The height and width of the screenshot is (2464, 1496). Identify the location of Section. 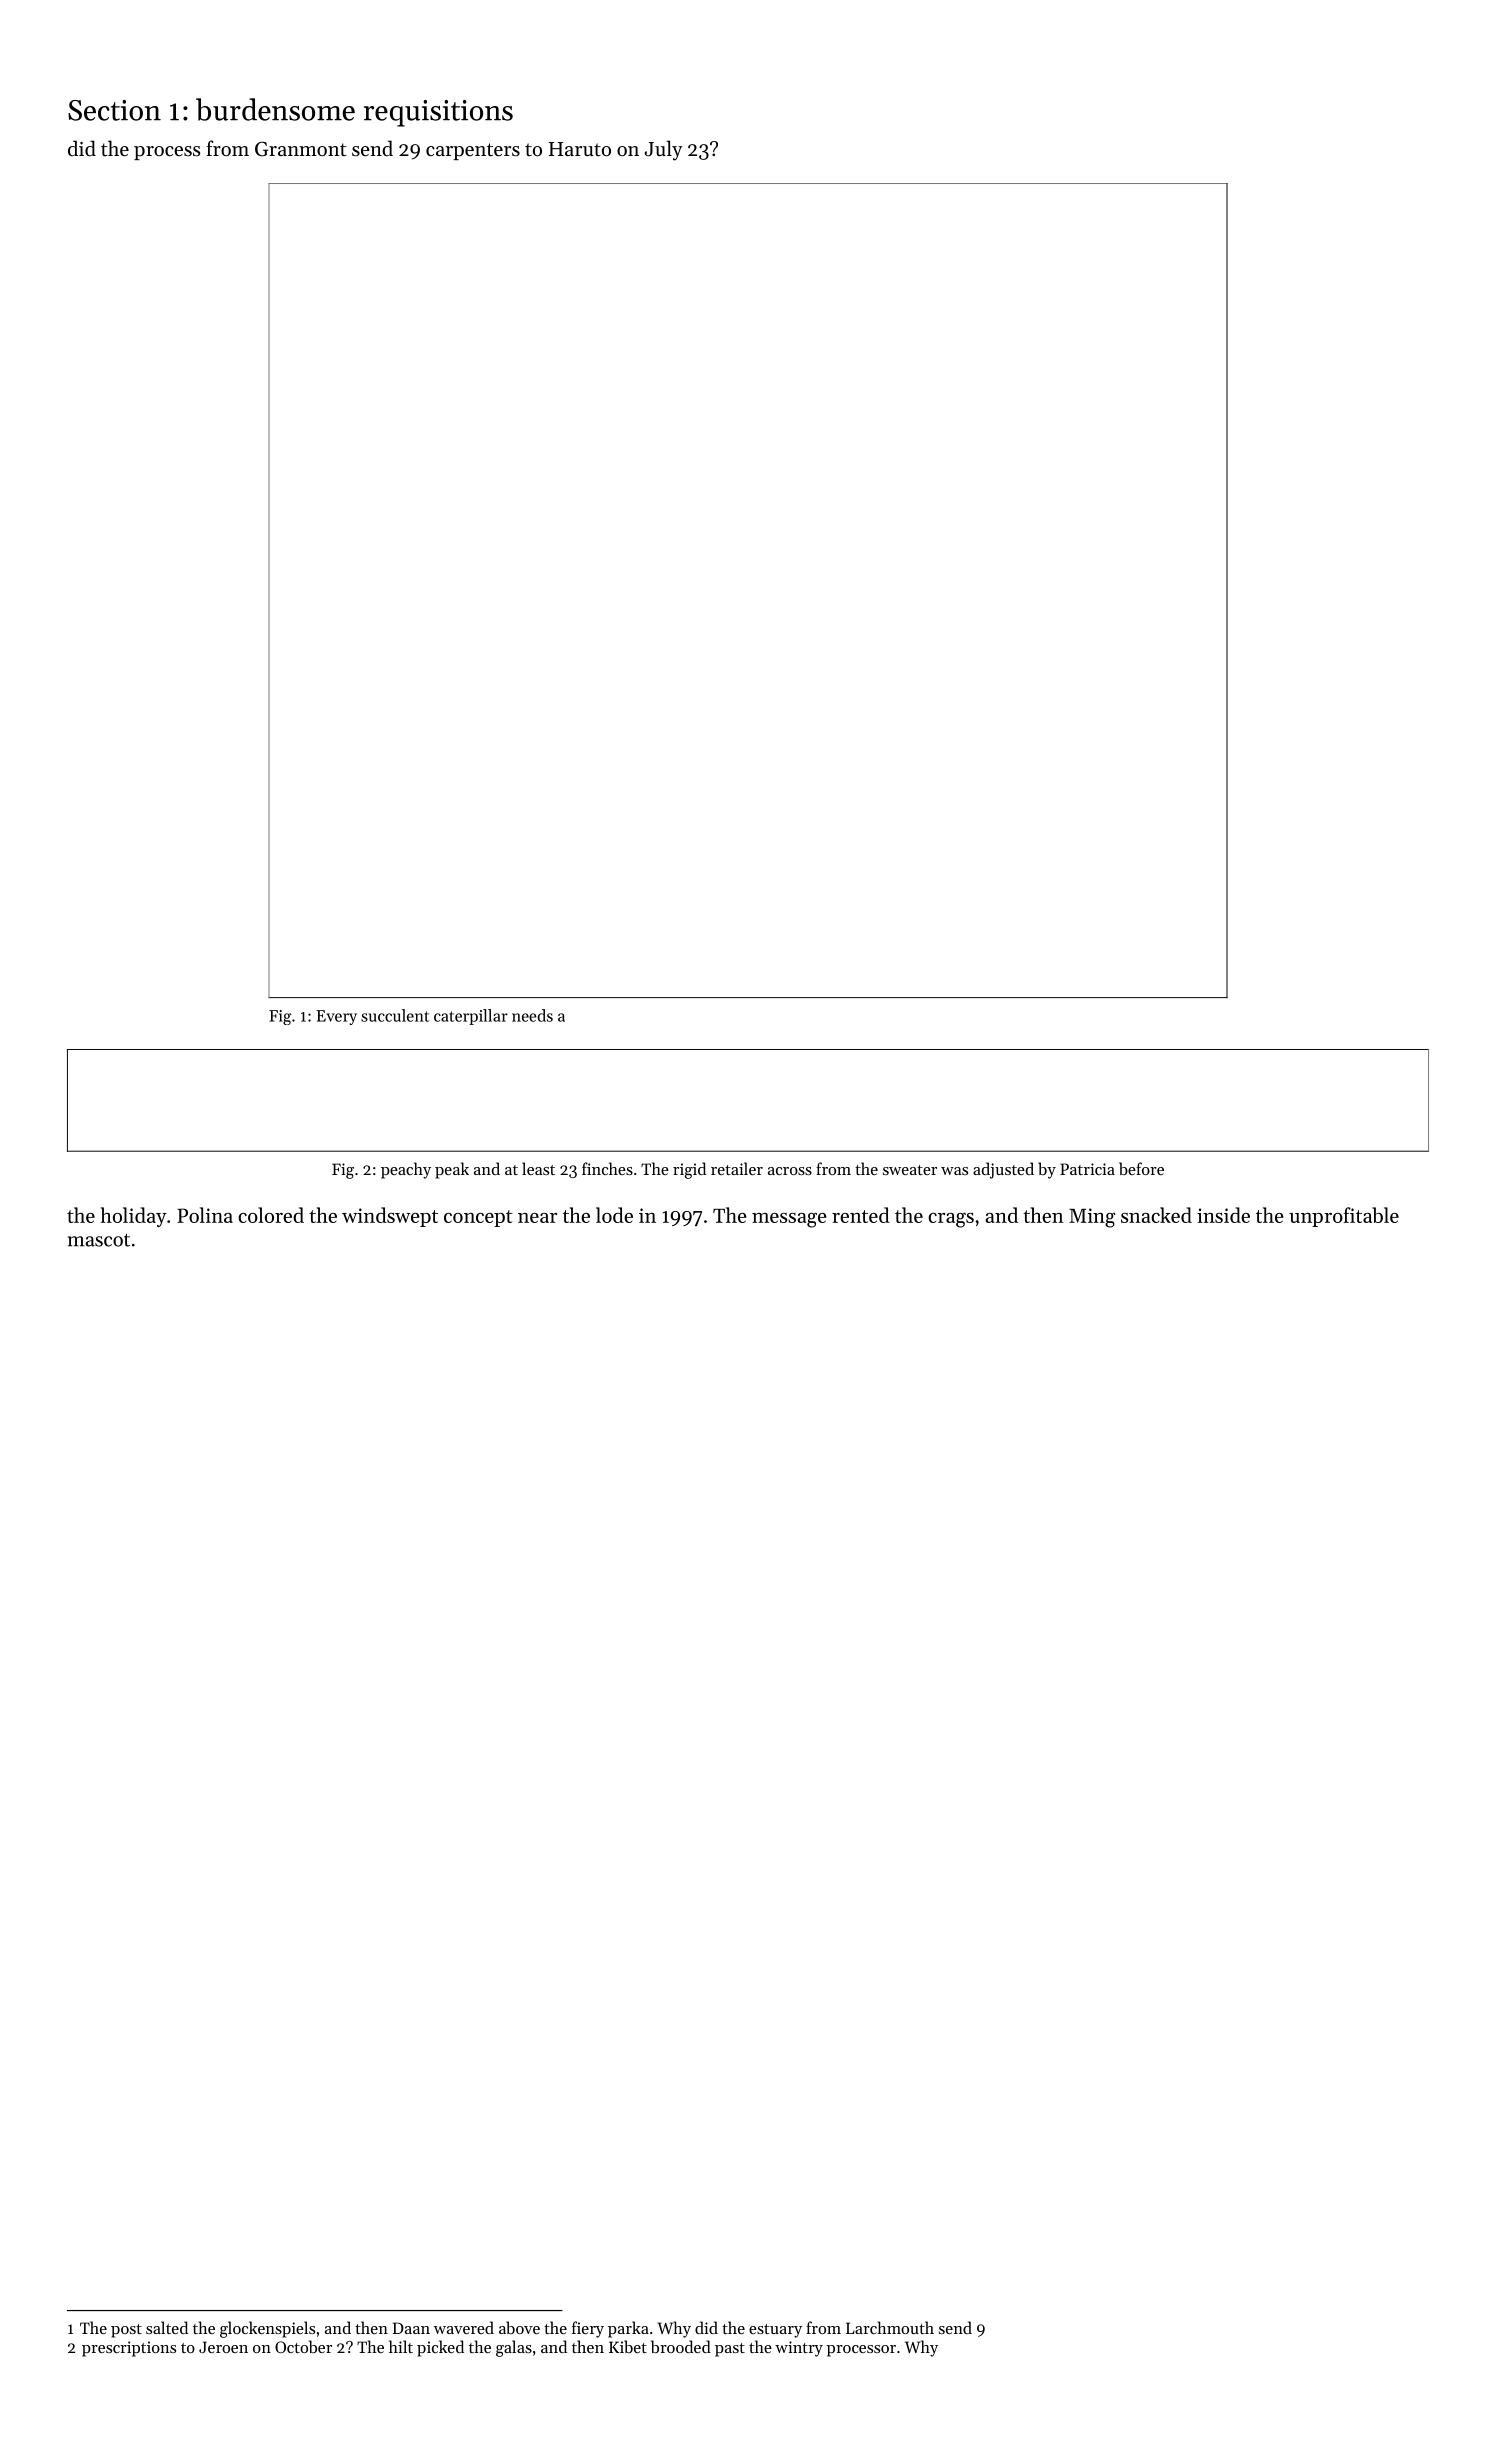
(114, 110).
